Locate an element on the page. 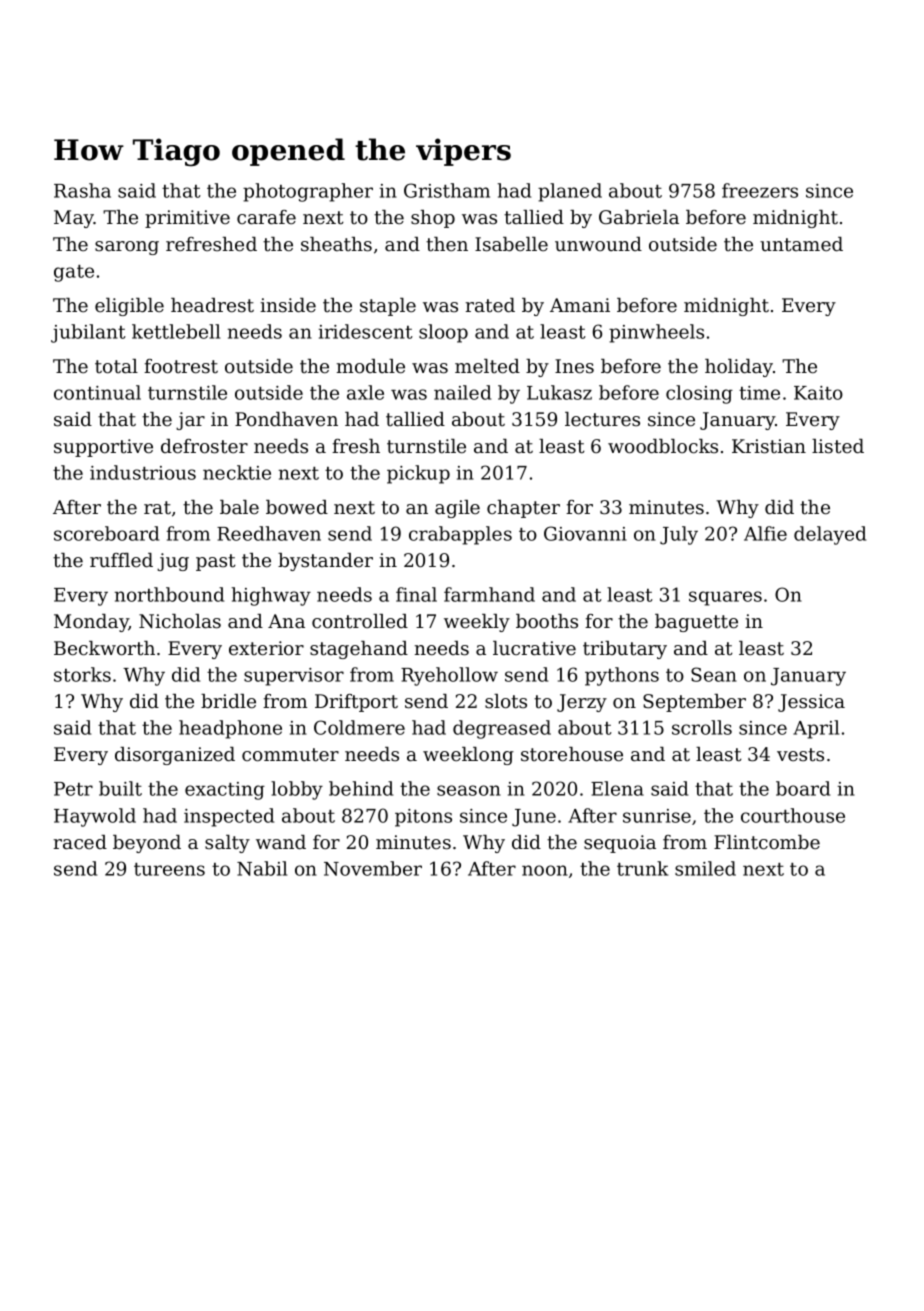 This image has width=924, height=1311. bystander is located at coordinates (325, 562).
